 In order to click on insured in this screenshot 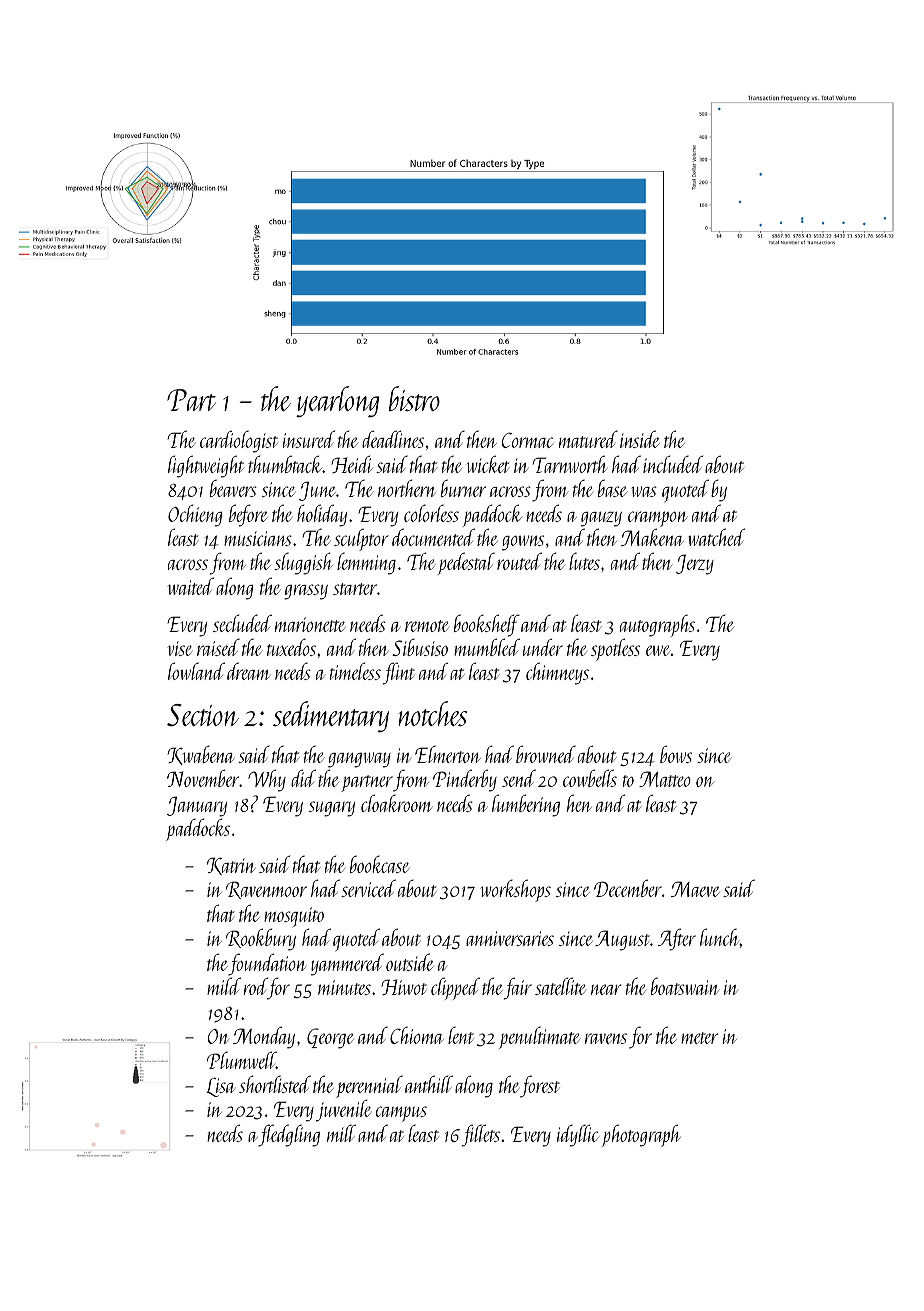, I will do `click(309, 439)`.
